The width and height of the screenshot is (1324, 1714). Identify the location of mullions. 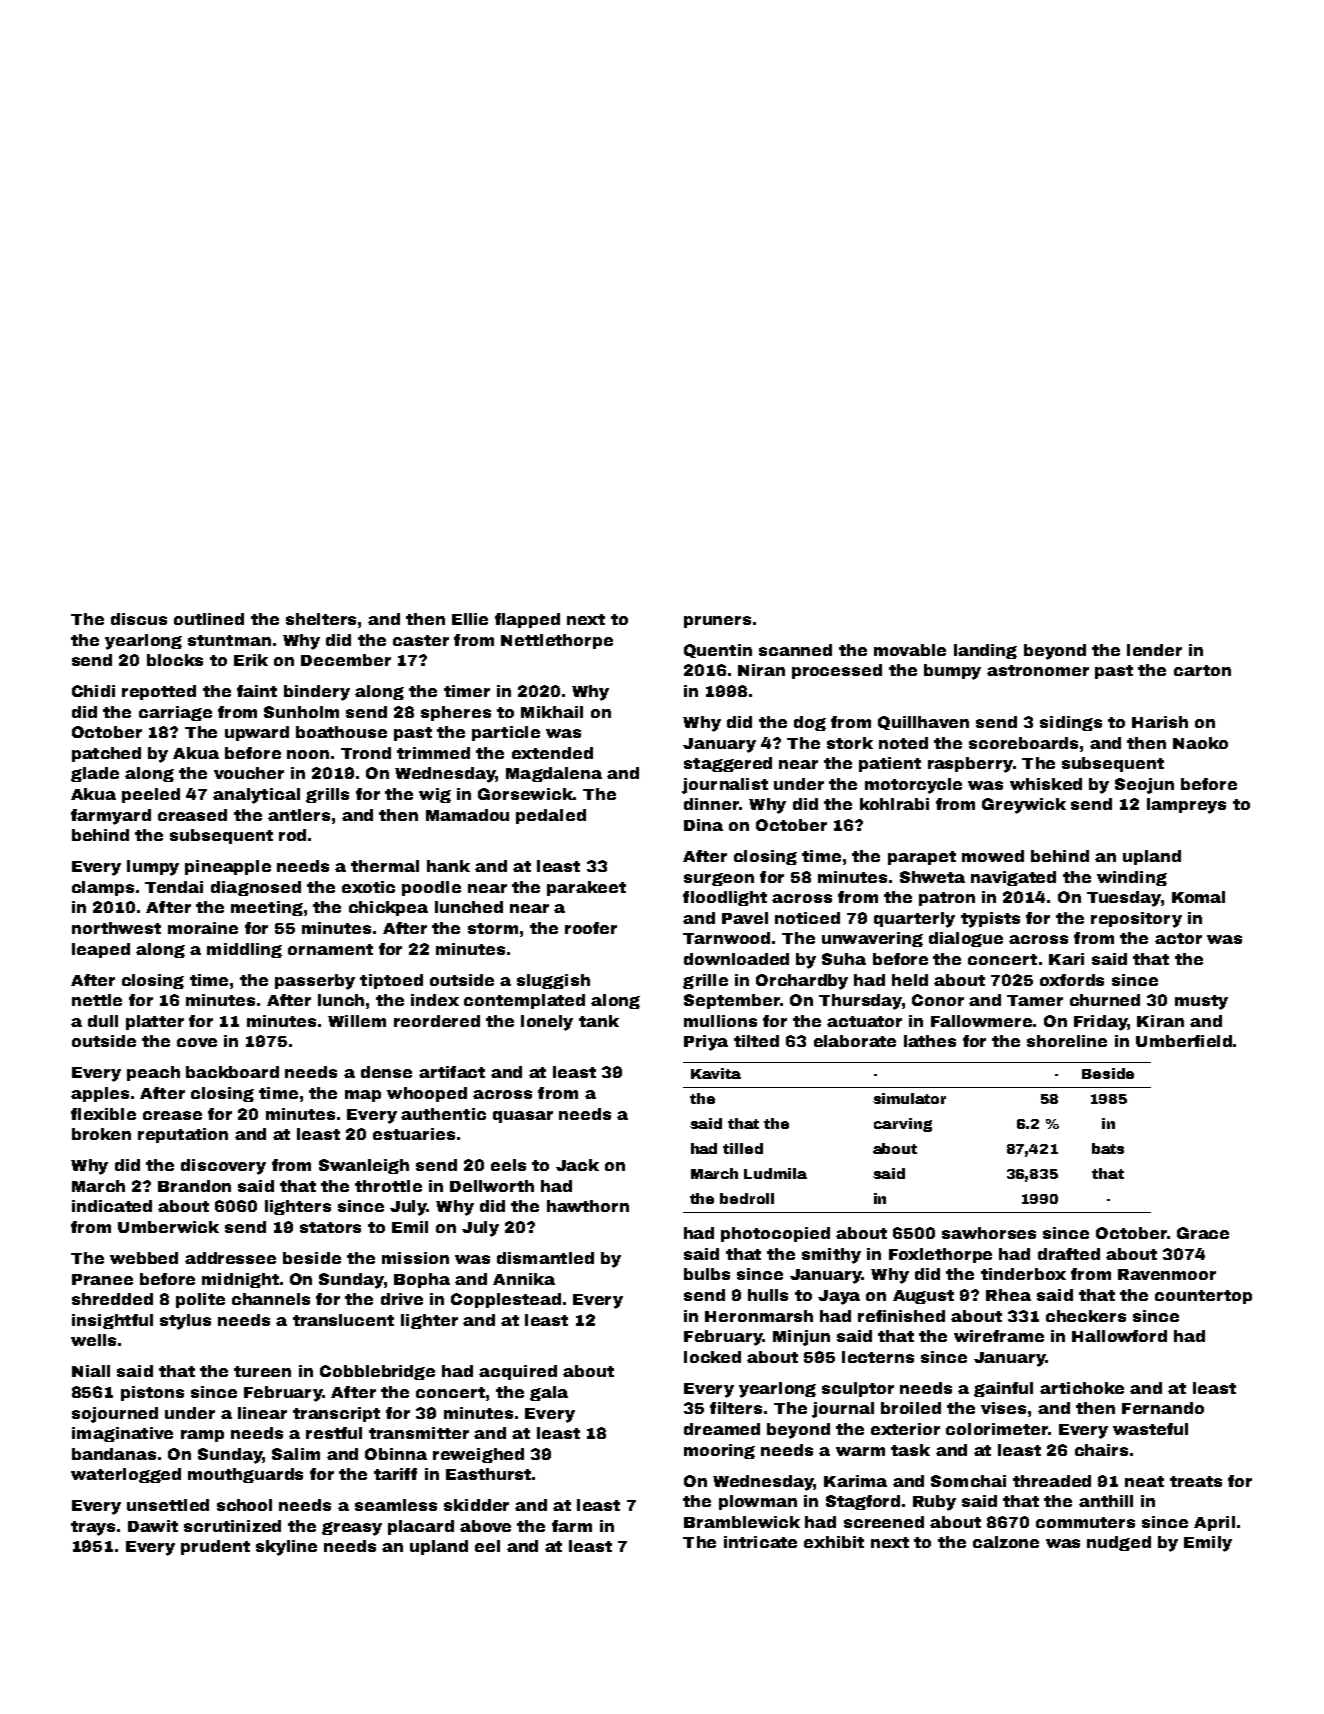
(720, 1021).
